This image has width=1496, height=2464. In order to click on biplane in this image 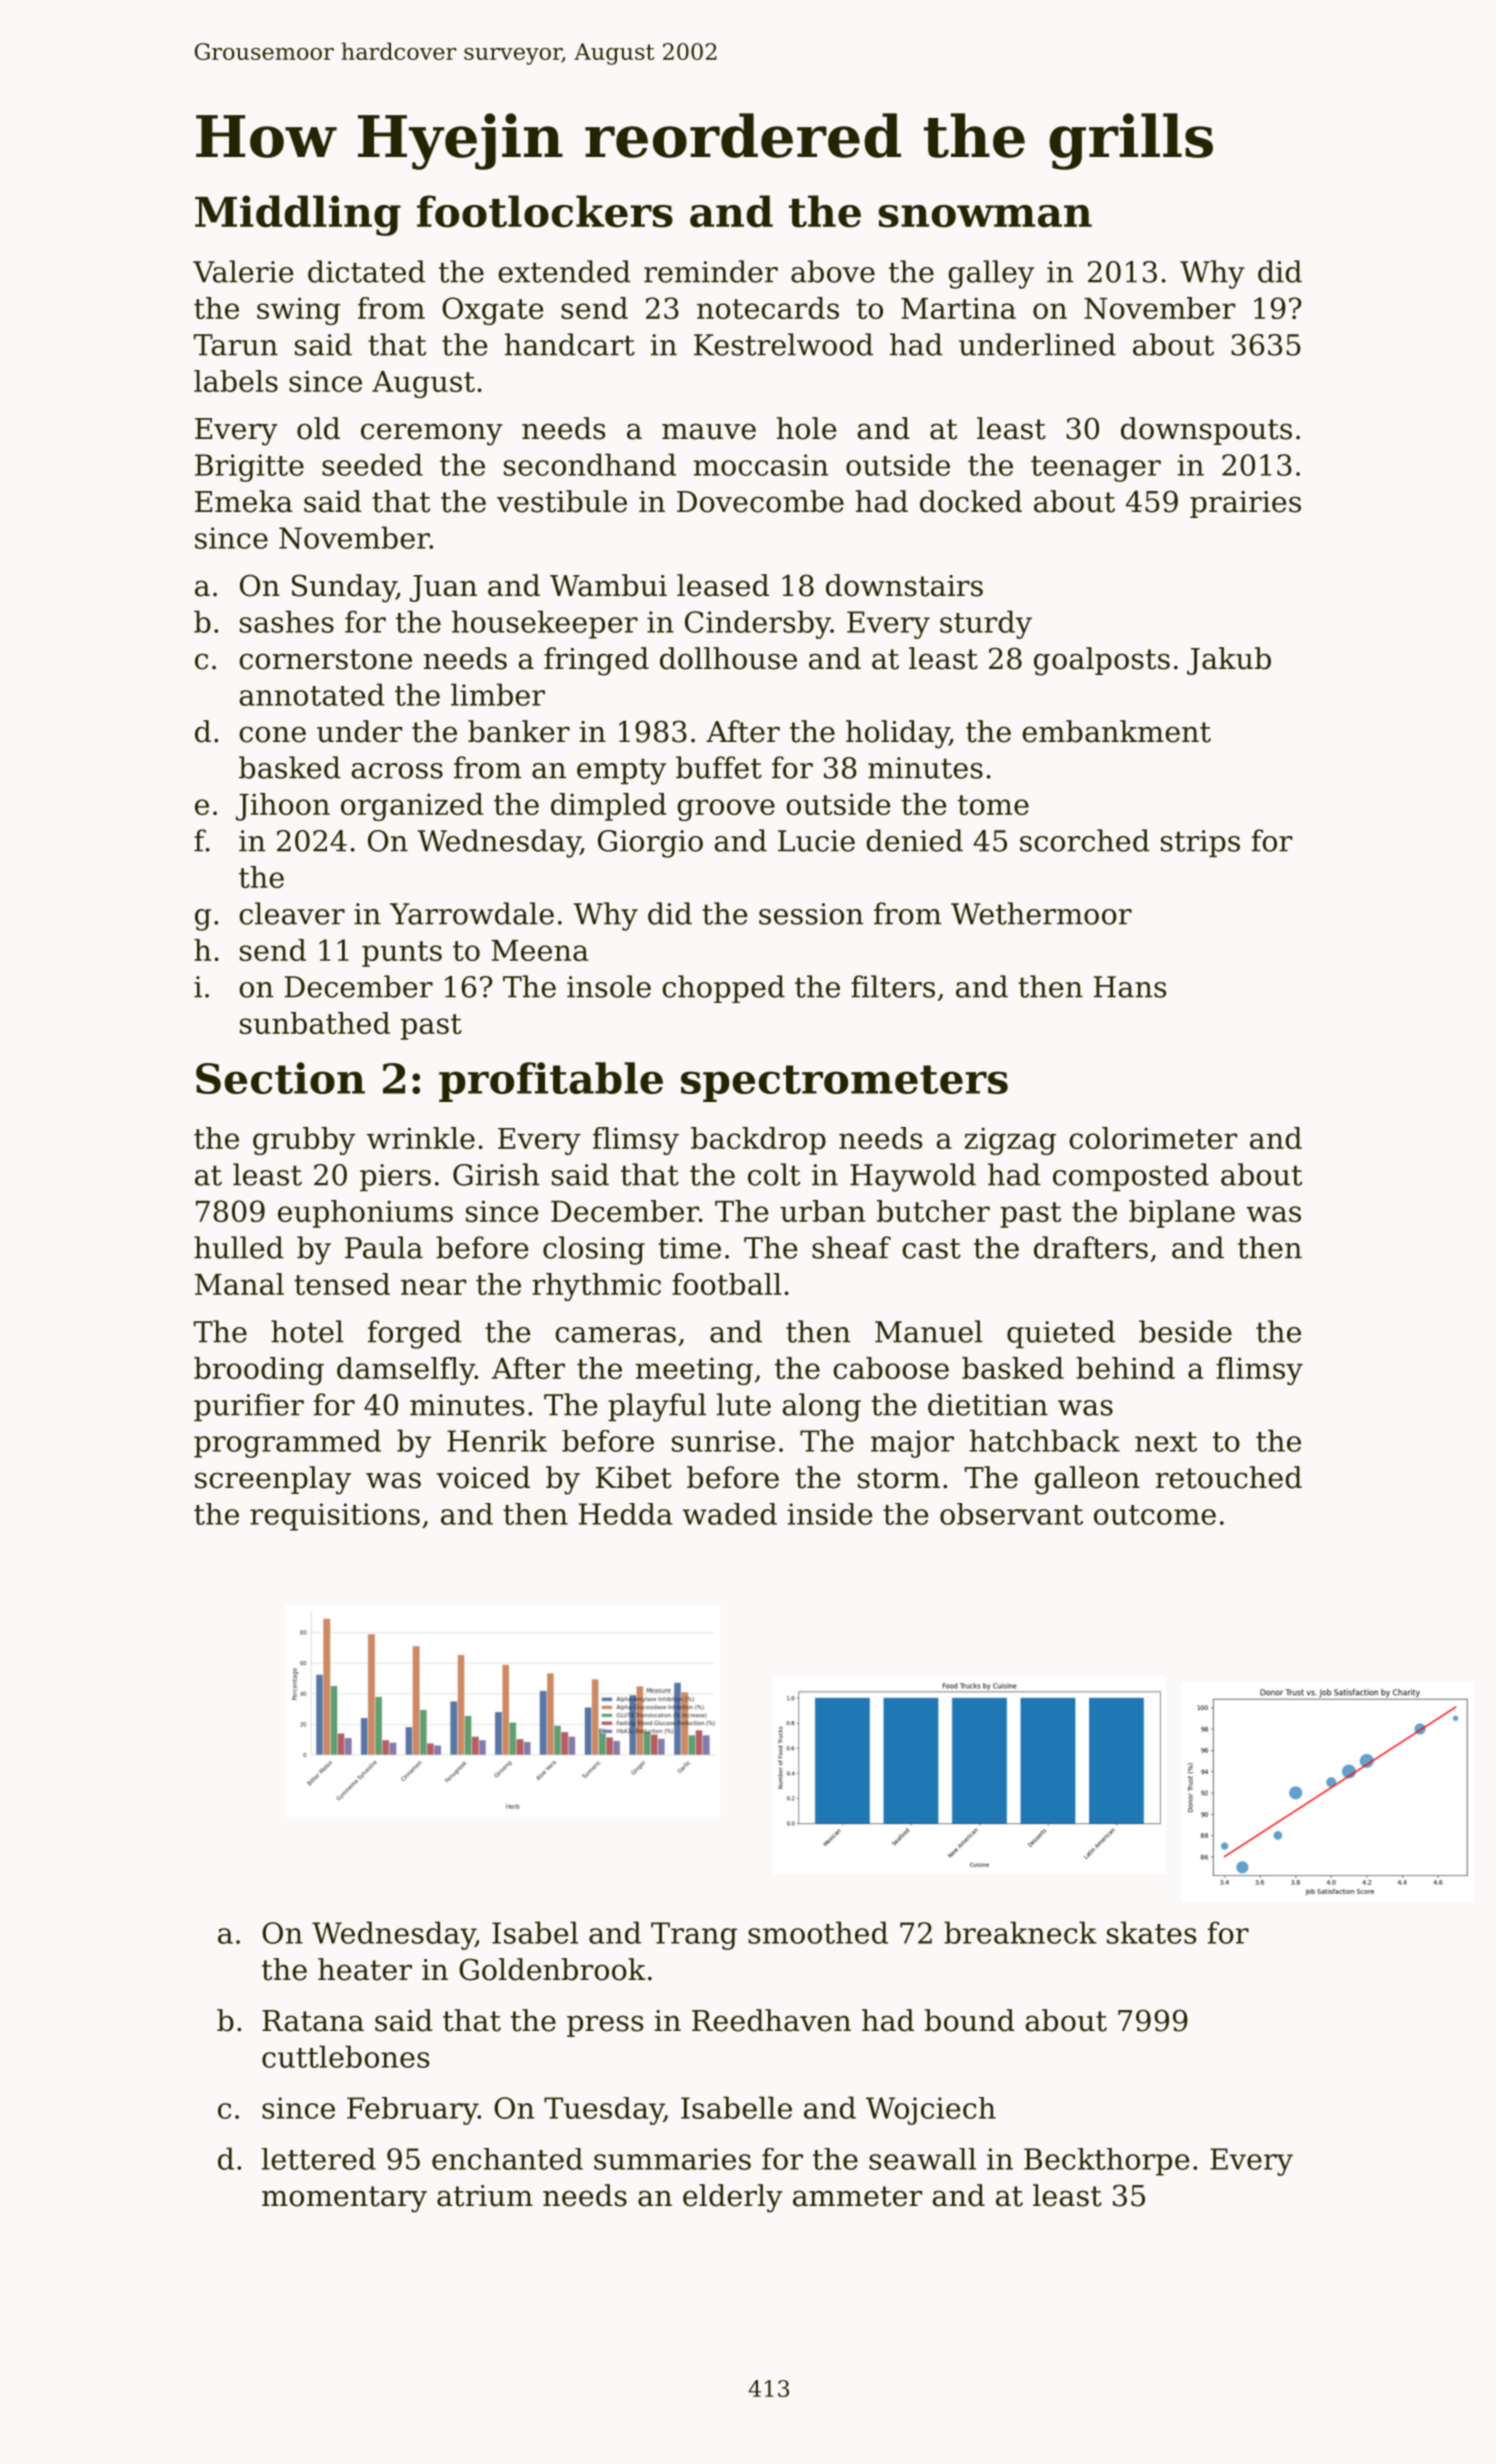, I will do `click(1182, 1214)`.
